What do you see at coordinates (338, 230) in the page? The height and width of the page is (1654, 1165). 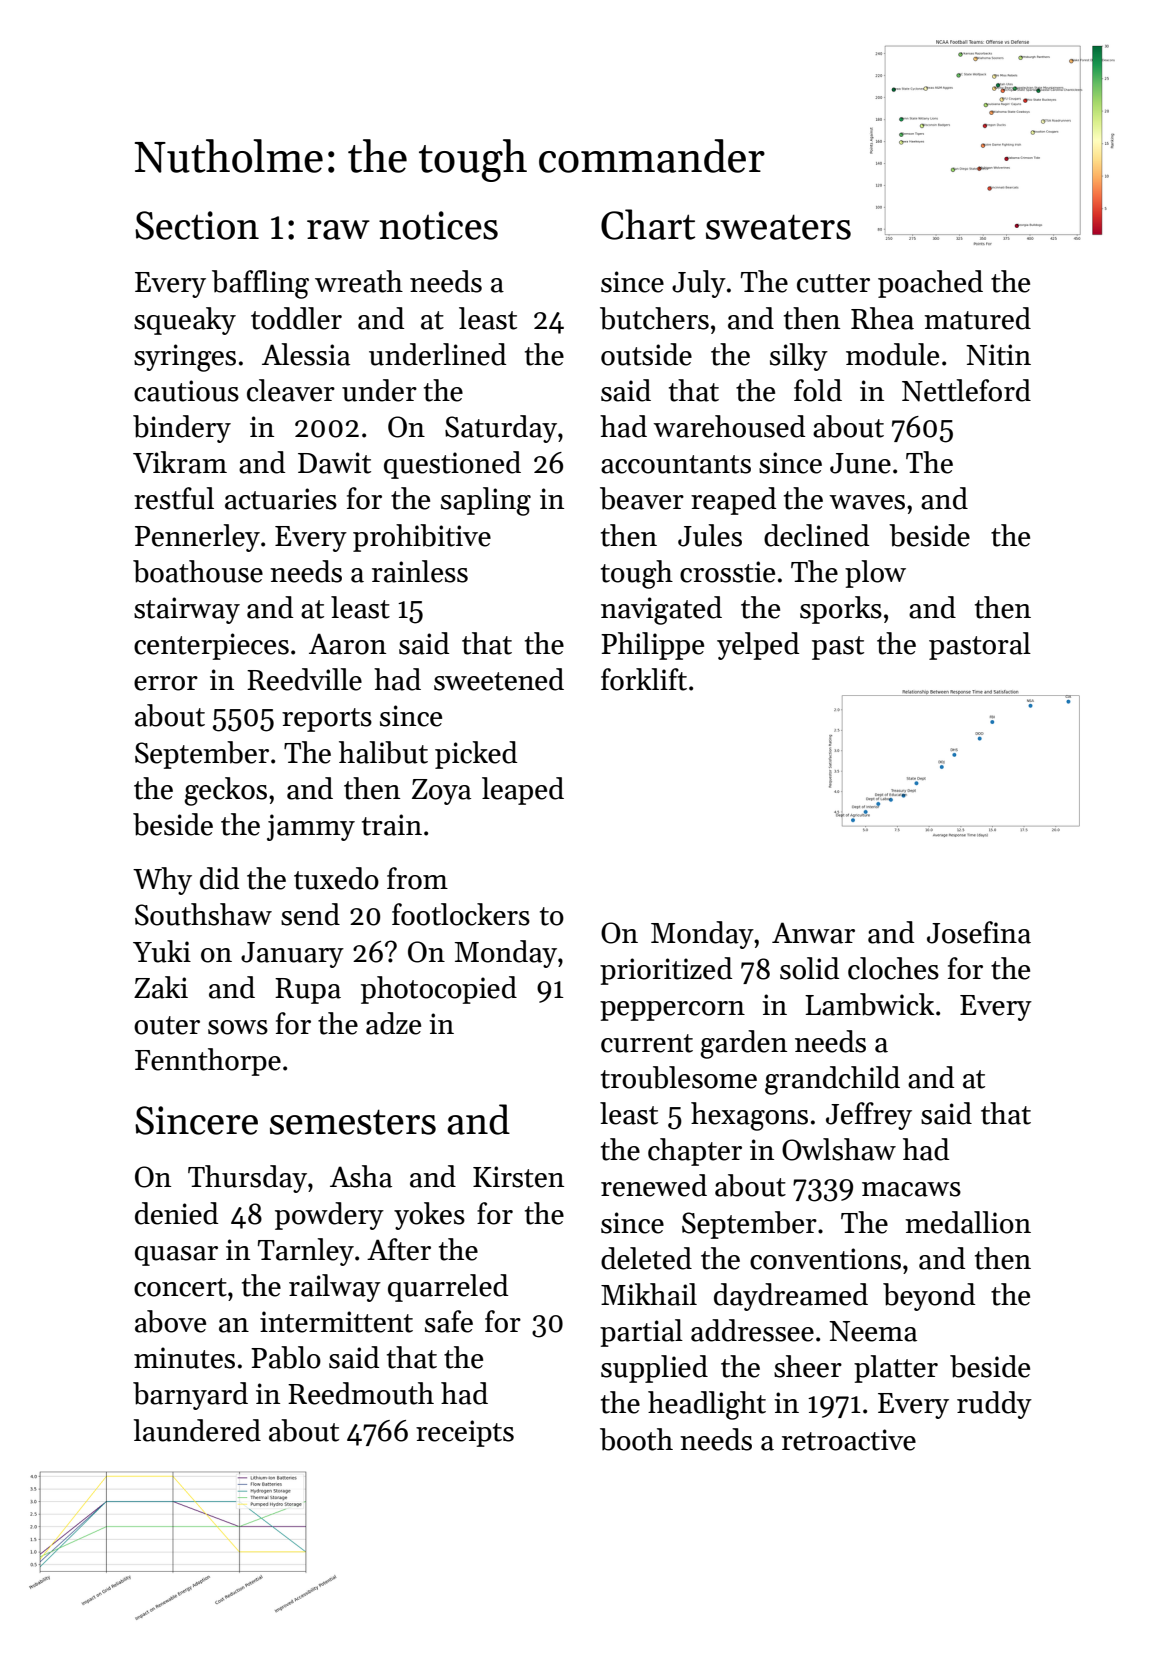 I see `raw` at bounding box center [338, 230].
